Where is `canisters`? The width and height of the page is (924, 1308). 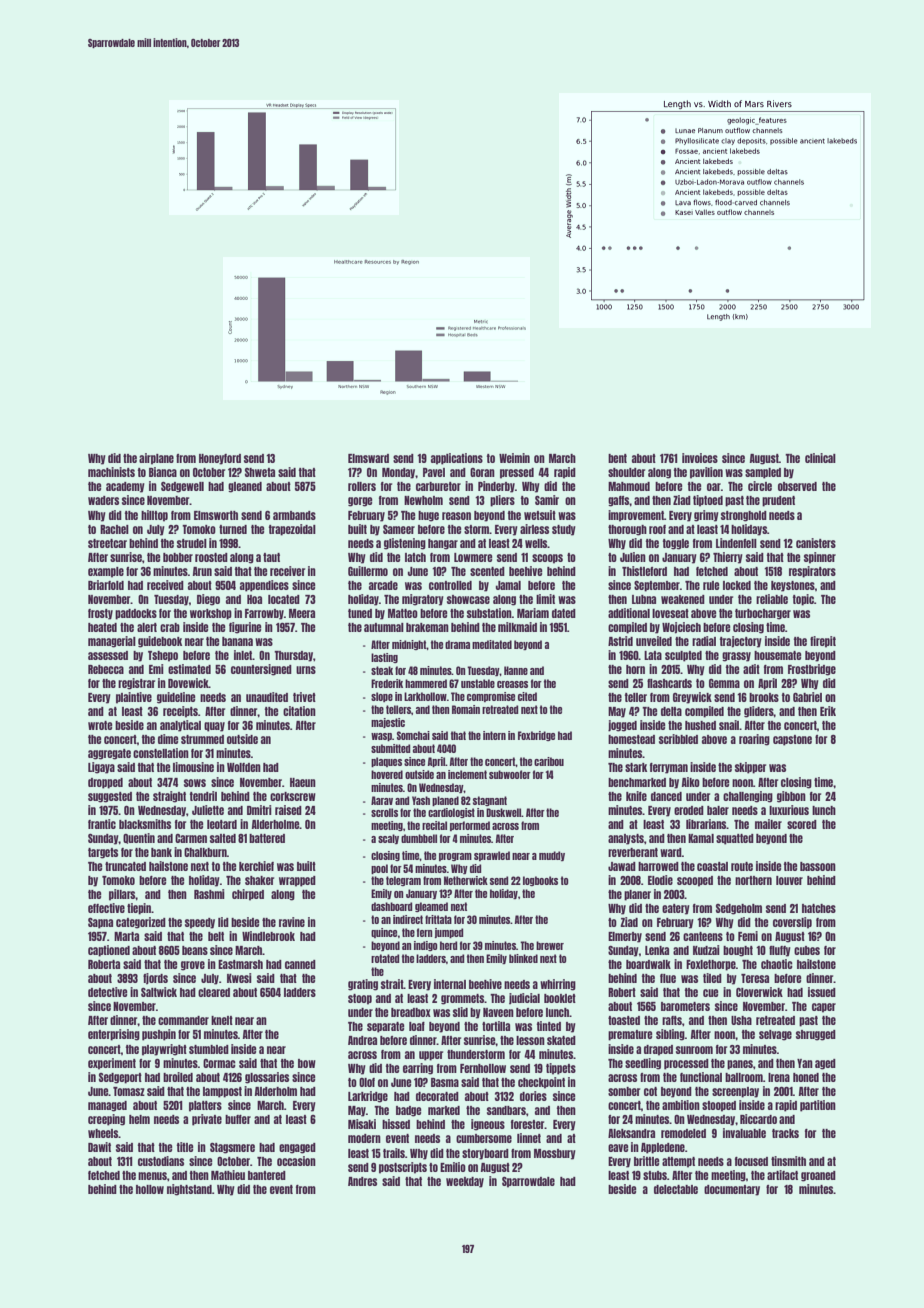
canisters is located at coordinates (816, 543).
